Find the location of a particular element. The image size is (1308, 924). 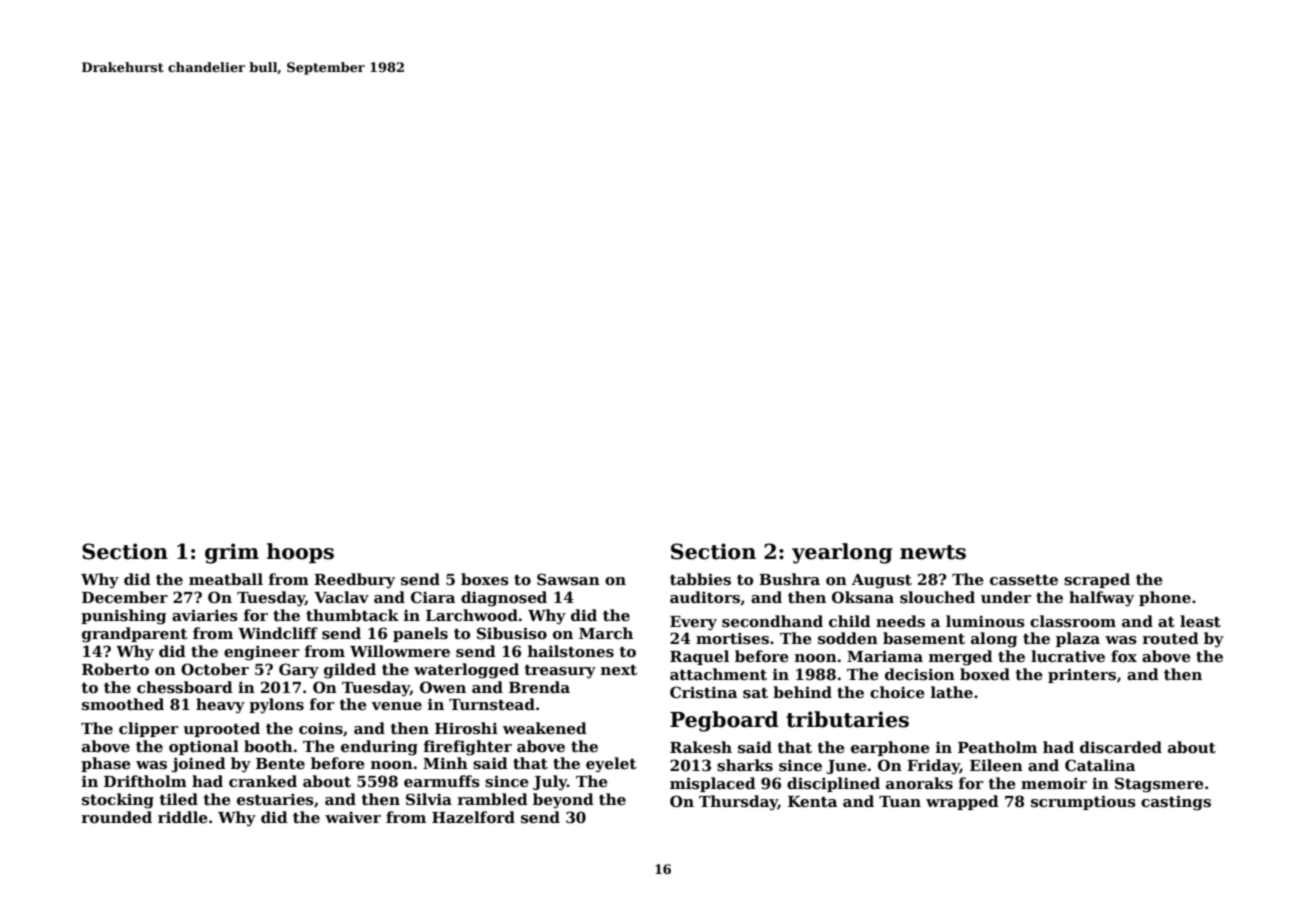

mortises is located at coordinates (732, 638).
